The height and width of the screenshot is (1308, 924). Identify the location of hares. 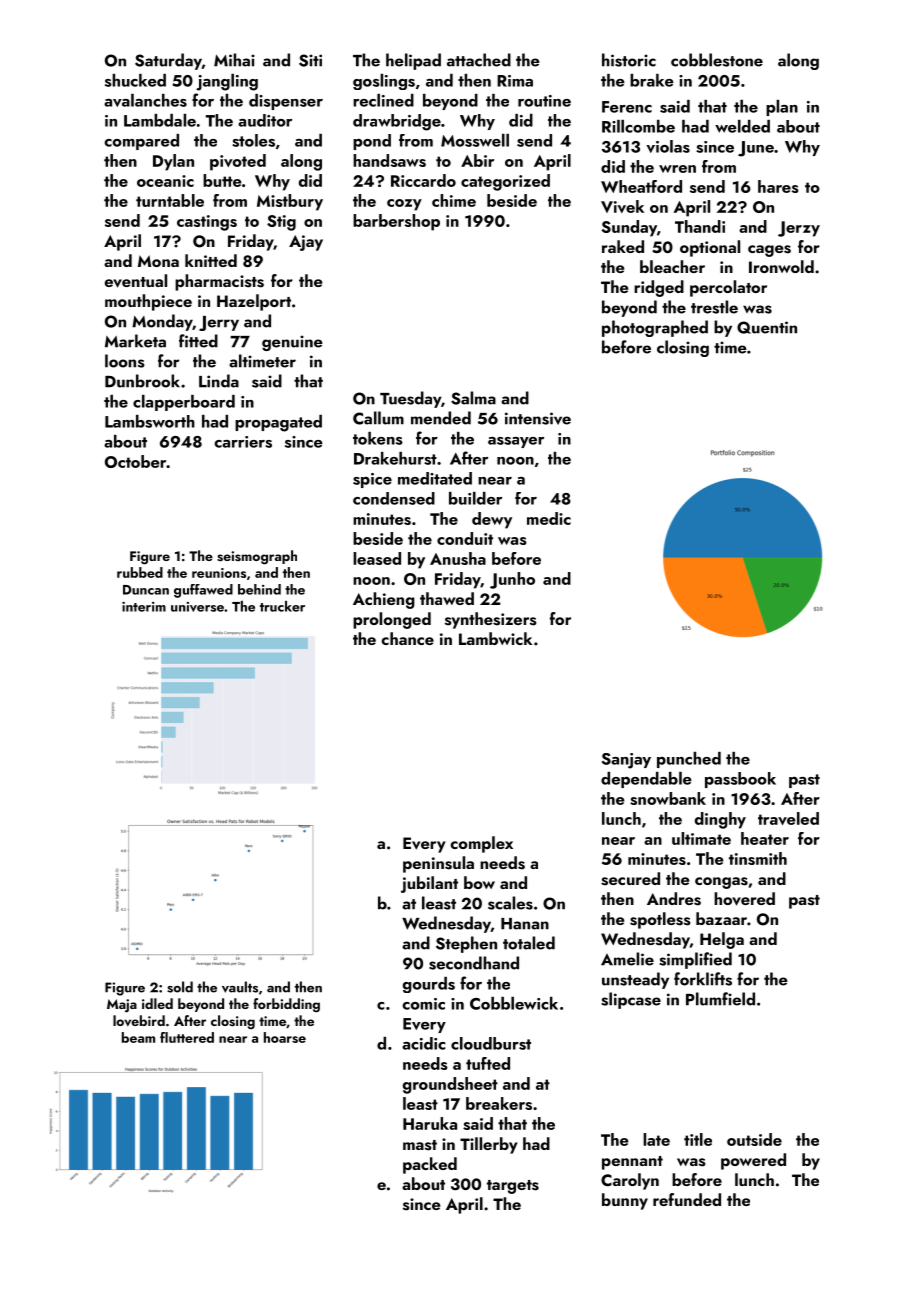
(778, 186).
